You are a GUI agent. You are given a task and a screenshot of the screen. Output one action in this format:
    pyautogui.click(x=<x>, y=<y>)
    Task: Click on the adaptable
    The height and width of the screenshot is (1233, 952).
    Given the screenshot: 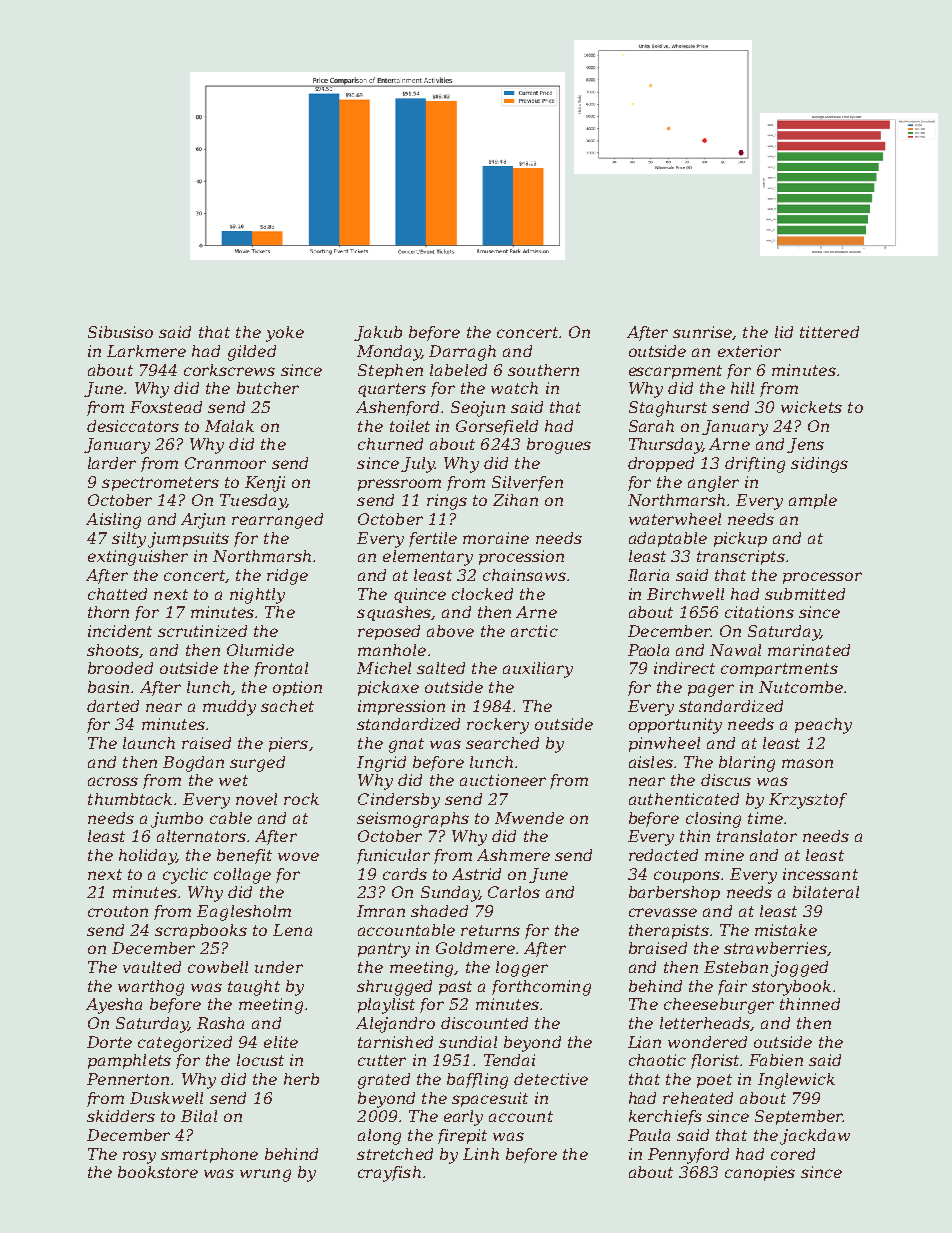 What is the action you would take?
    pyautogui.click(x=668, y=539)
